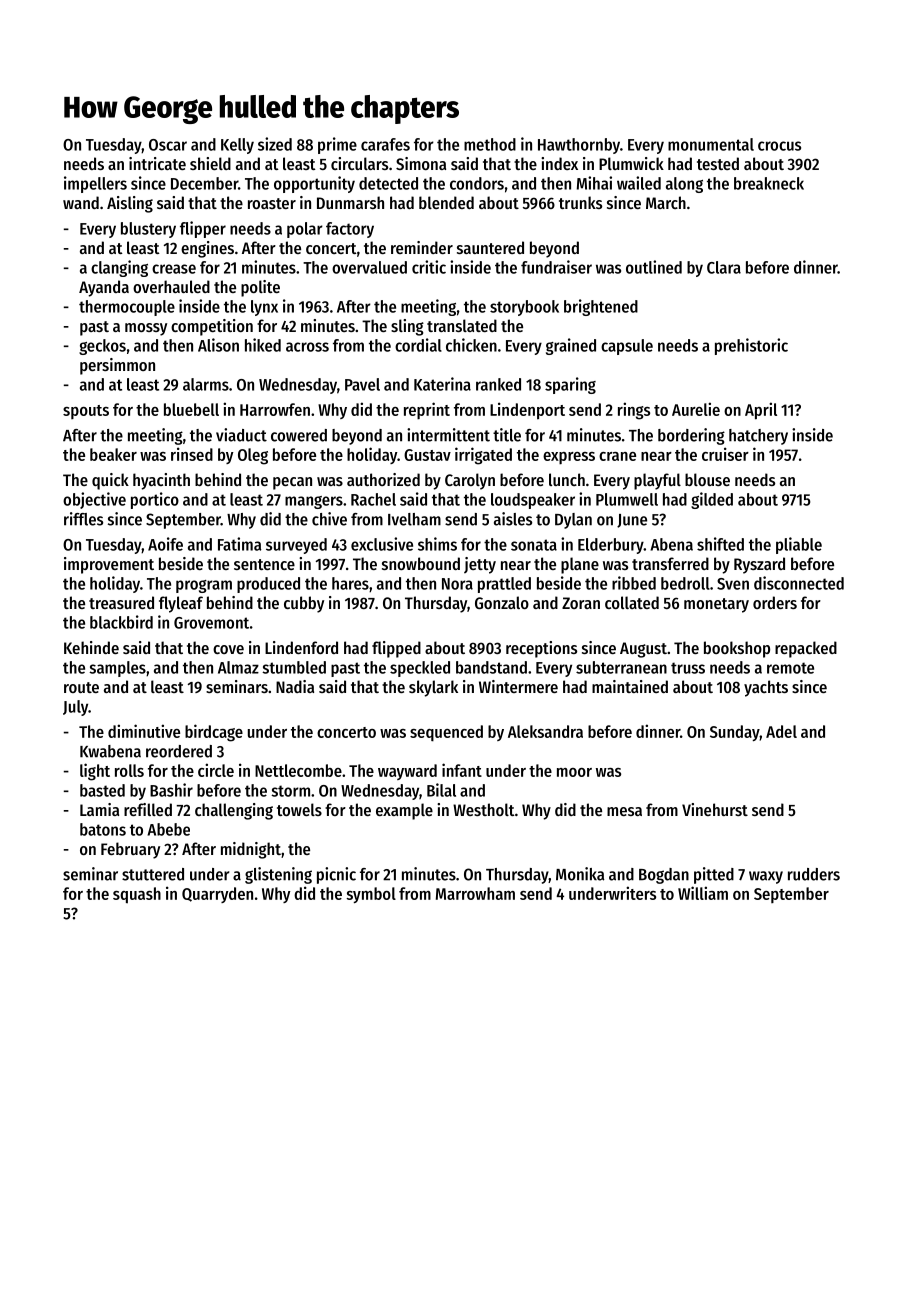 This screenshot has width=908, height=1316. Describe the element at coordinates (117, 366) in the screenshot. I see `persimmon` at that location.
